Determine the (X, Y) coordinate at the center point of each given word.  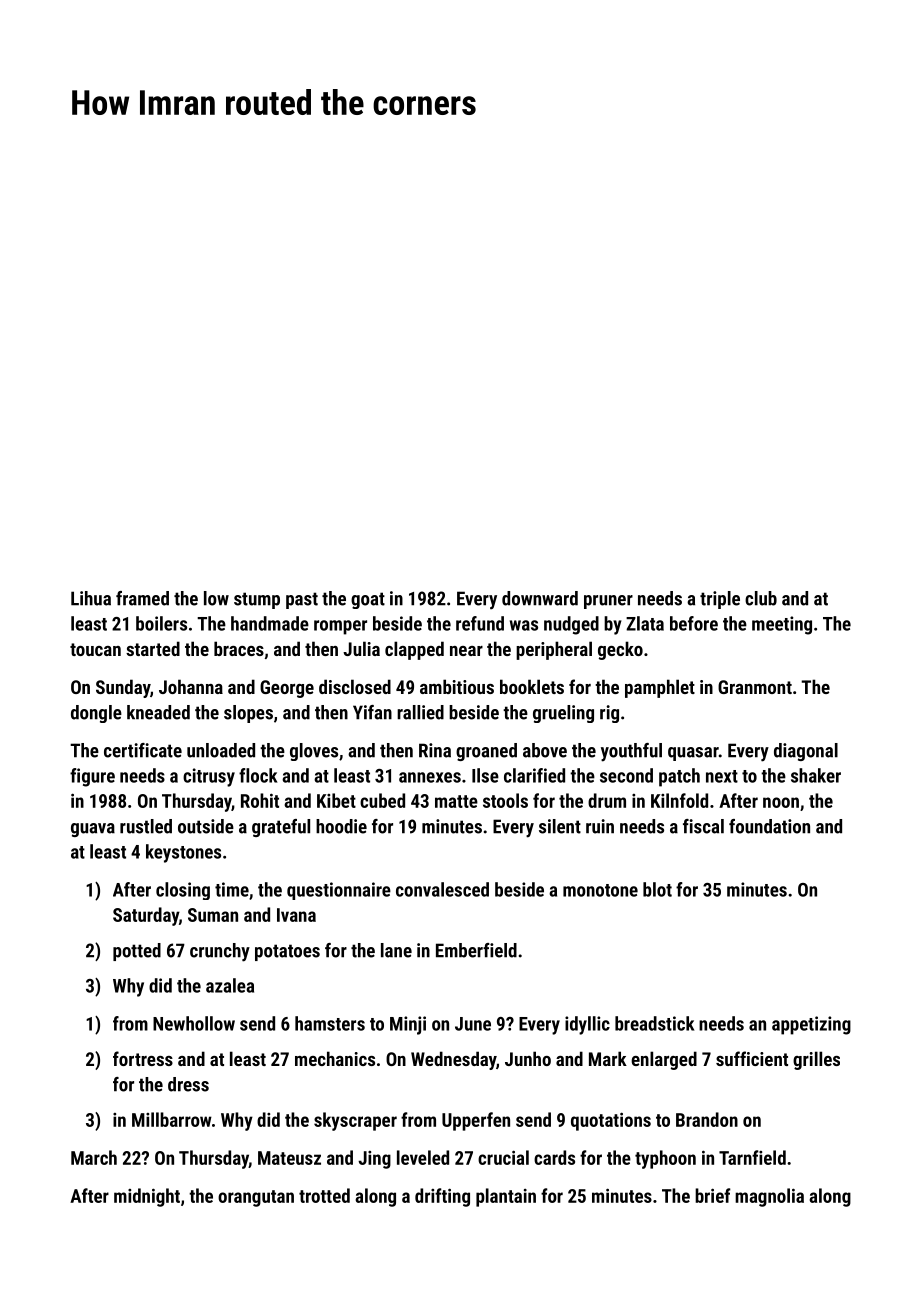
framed (142, 598)
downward (540, 598)
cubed (382, 800)
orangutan (256, 1198)
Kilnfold (679, 800)
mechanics (335, 1058)
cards (554, 1157)
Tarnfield (752, 1157)
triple (720, 600)
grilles (816, 1060)
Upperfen (476, 1121)
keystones (183, 853)
